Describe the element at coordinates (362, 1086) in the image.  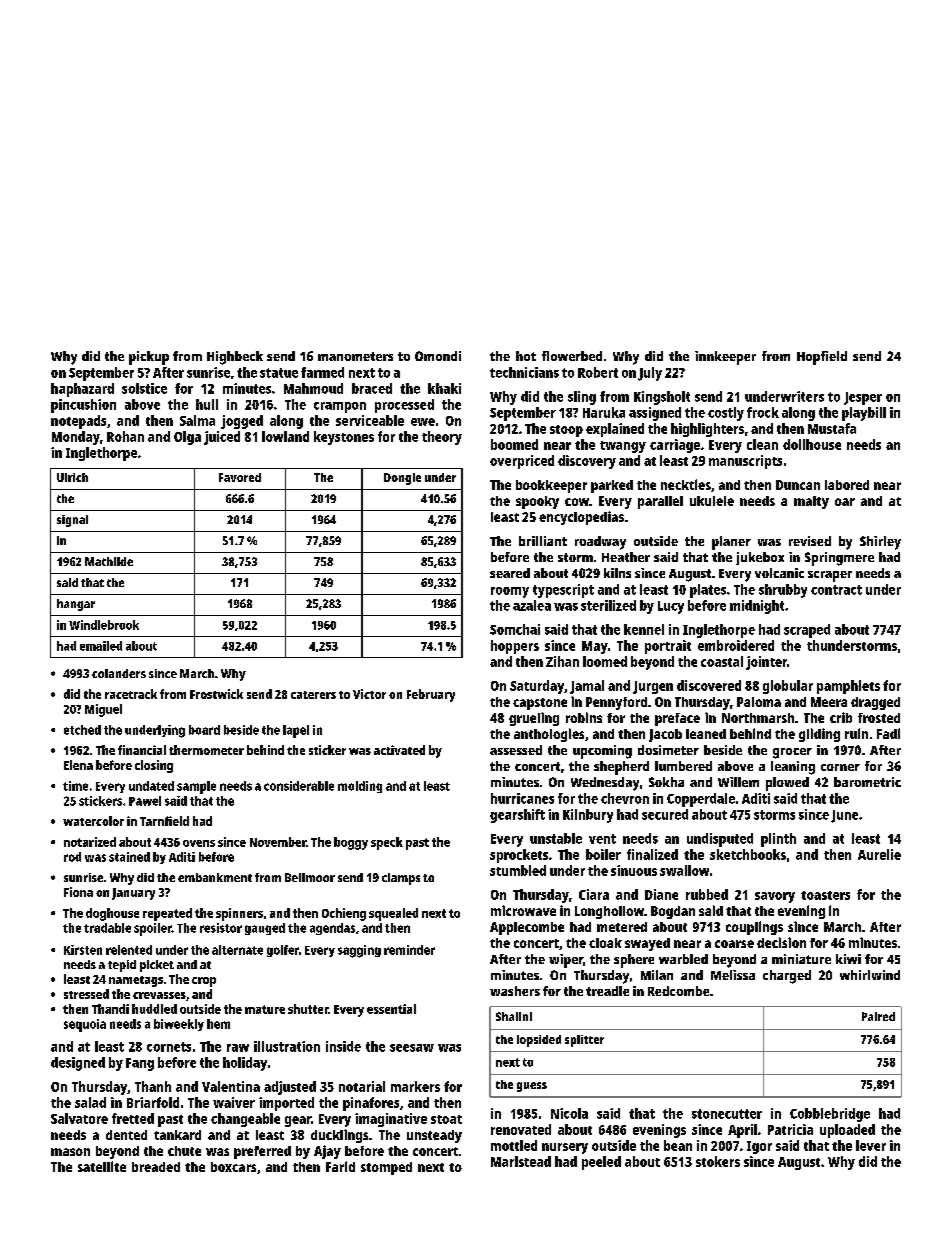
I see `notarial` at that location.
